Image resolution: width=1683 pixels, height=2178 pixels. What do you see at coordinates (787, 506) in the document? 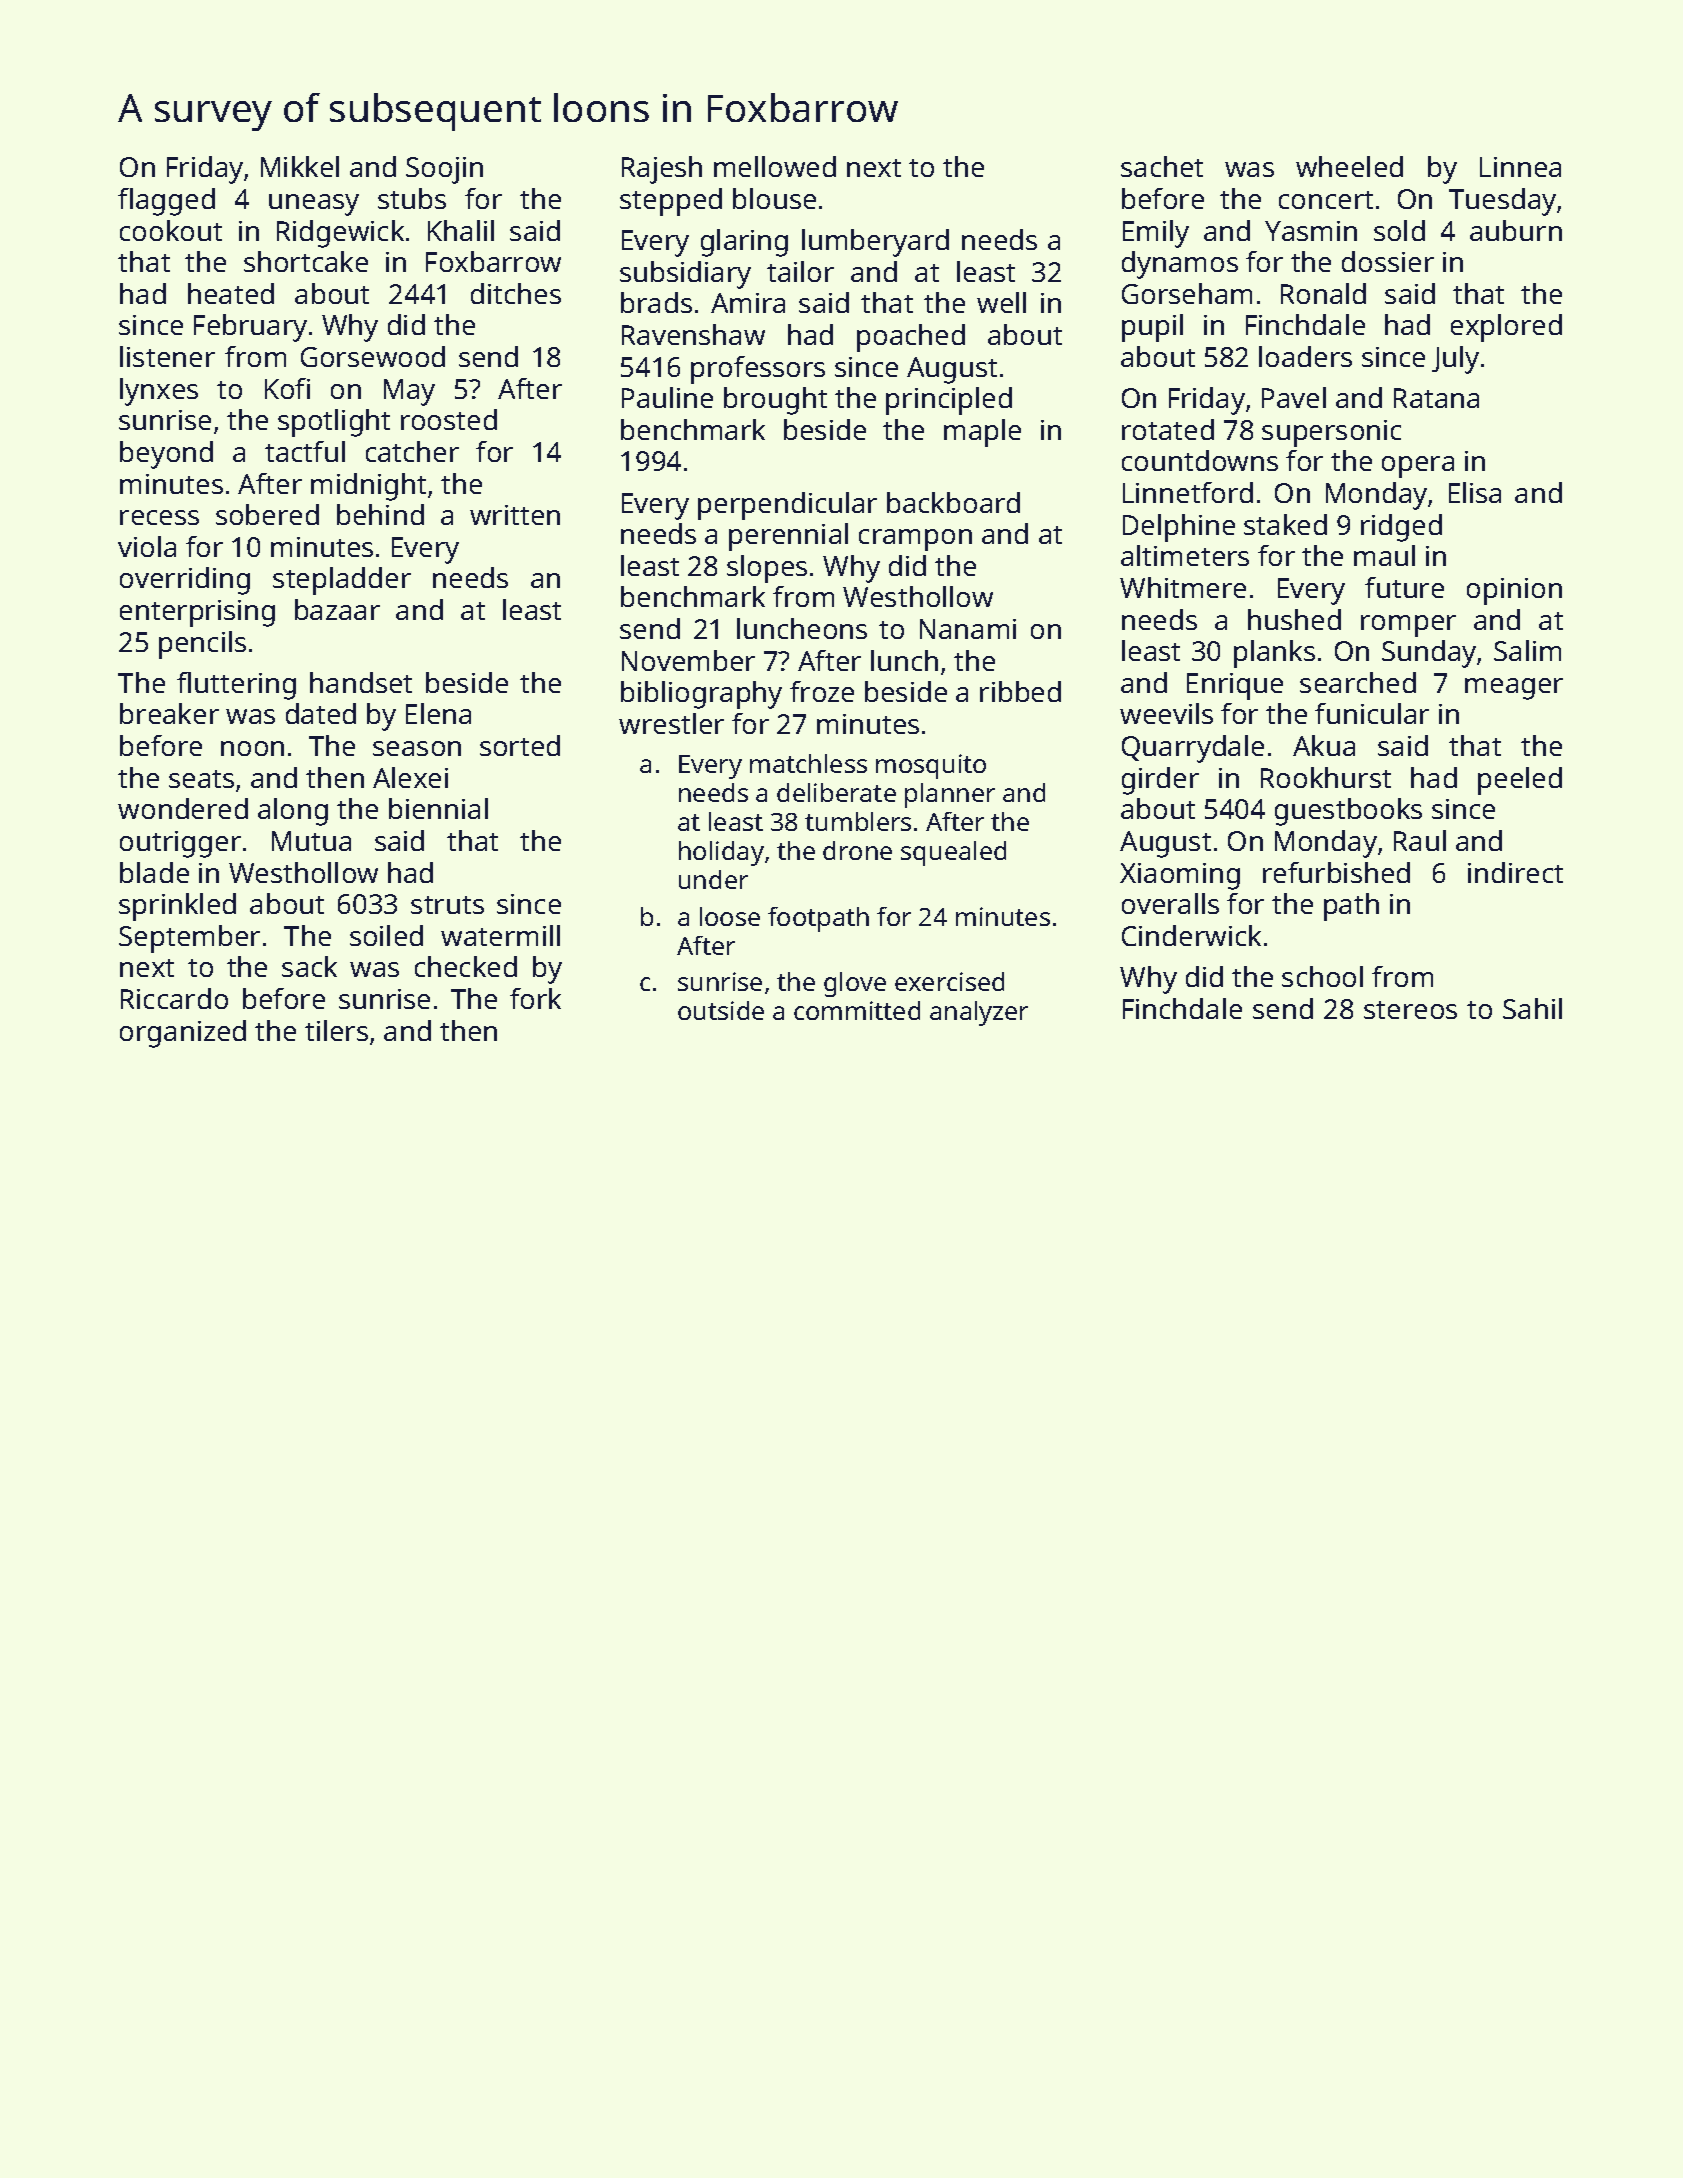
I see `perpendicular` at bounding box center [787, 506].
